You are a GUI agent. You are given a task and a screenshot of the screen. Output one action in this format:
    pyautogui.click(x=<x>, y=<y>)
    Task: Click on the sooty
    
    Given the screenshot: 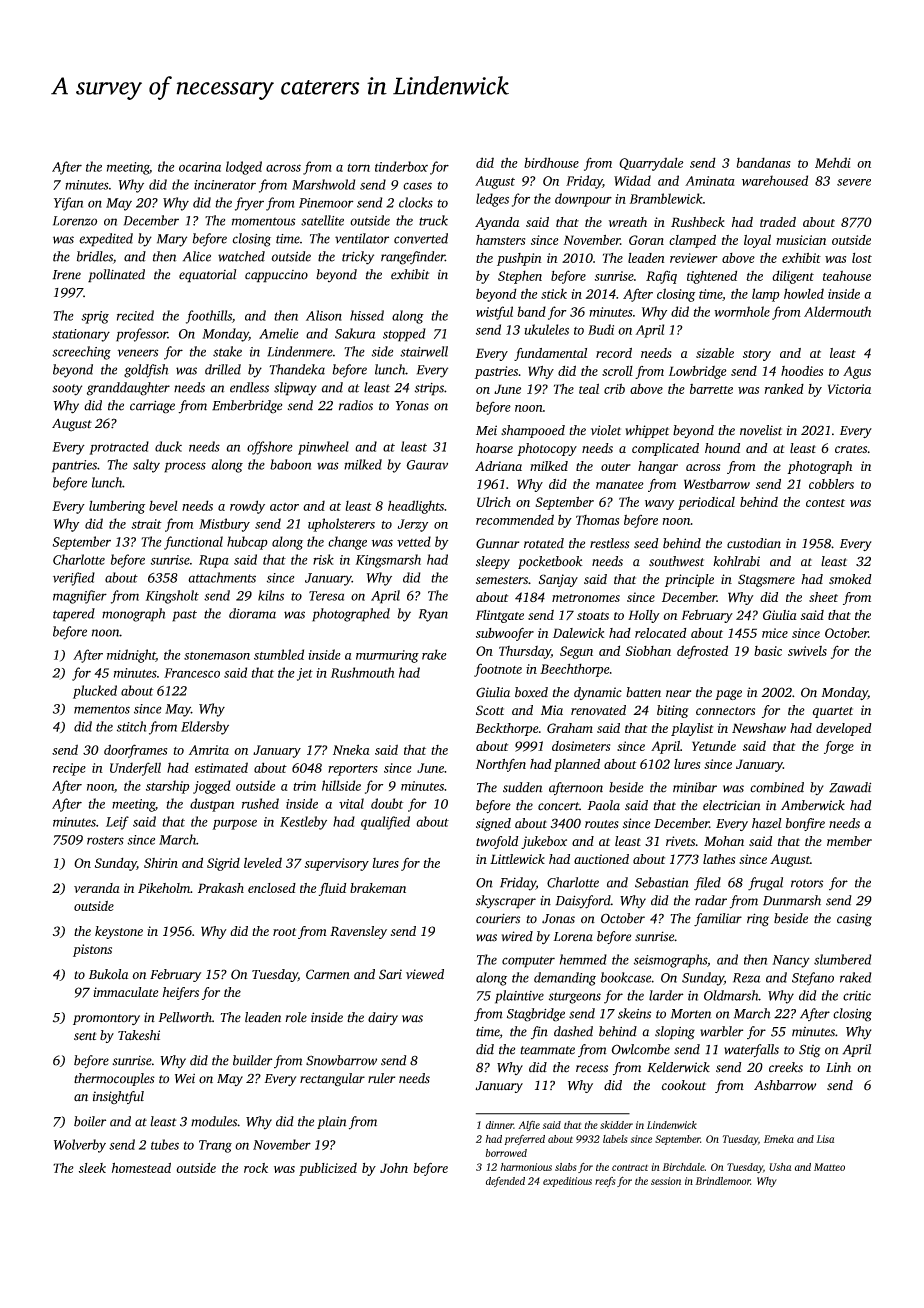 What is the action you would take?
    pyautogui.click(x=67, y=390)
